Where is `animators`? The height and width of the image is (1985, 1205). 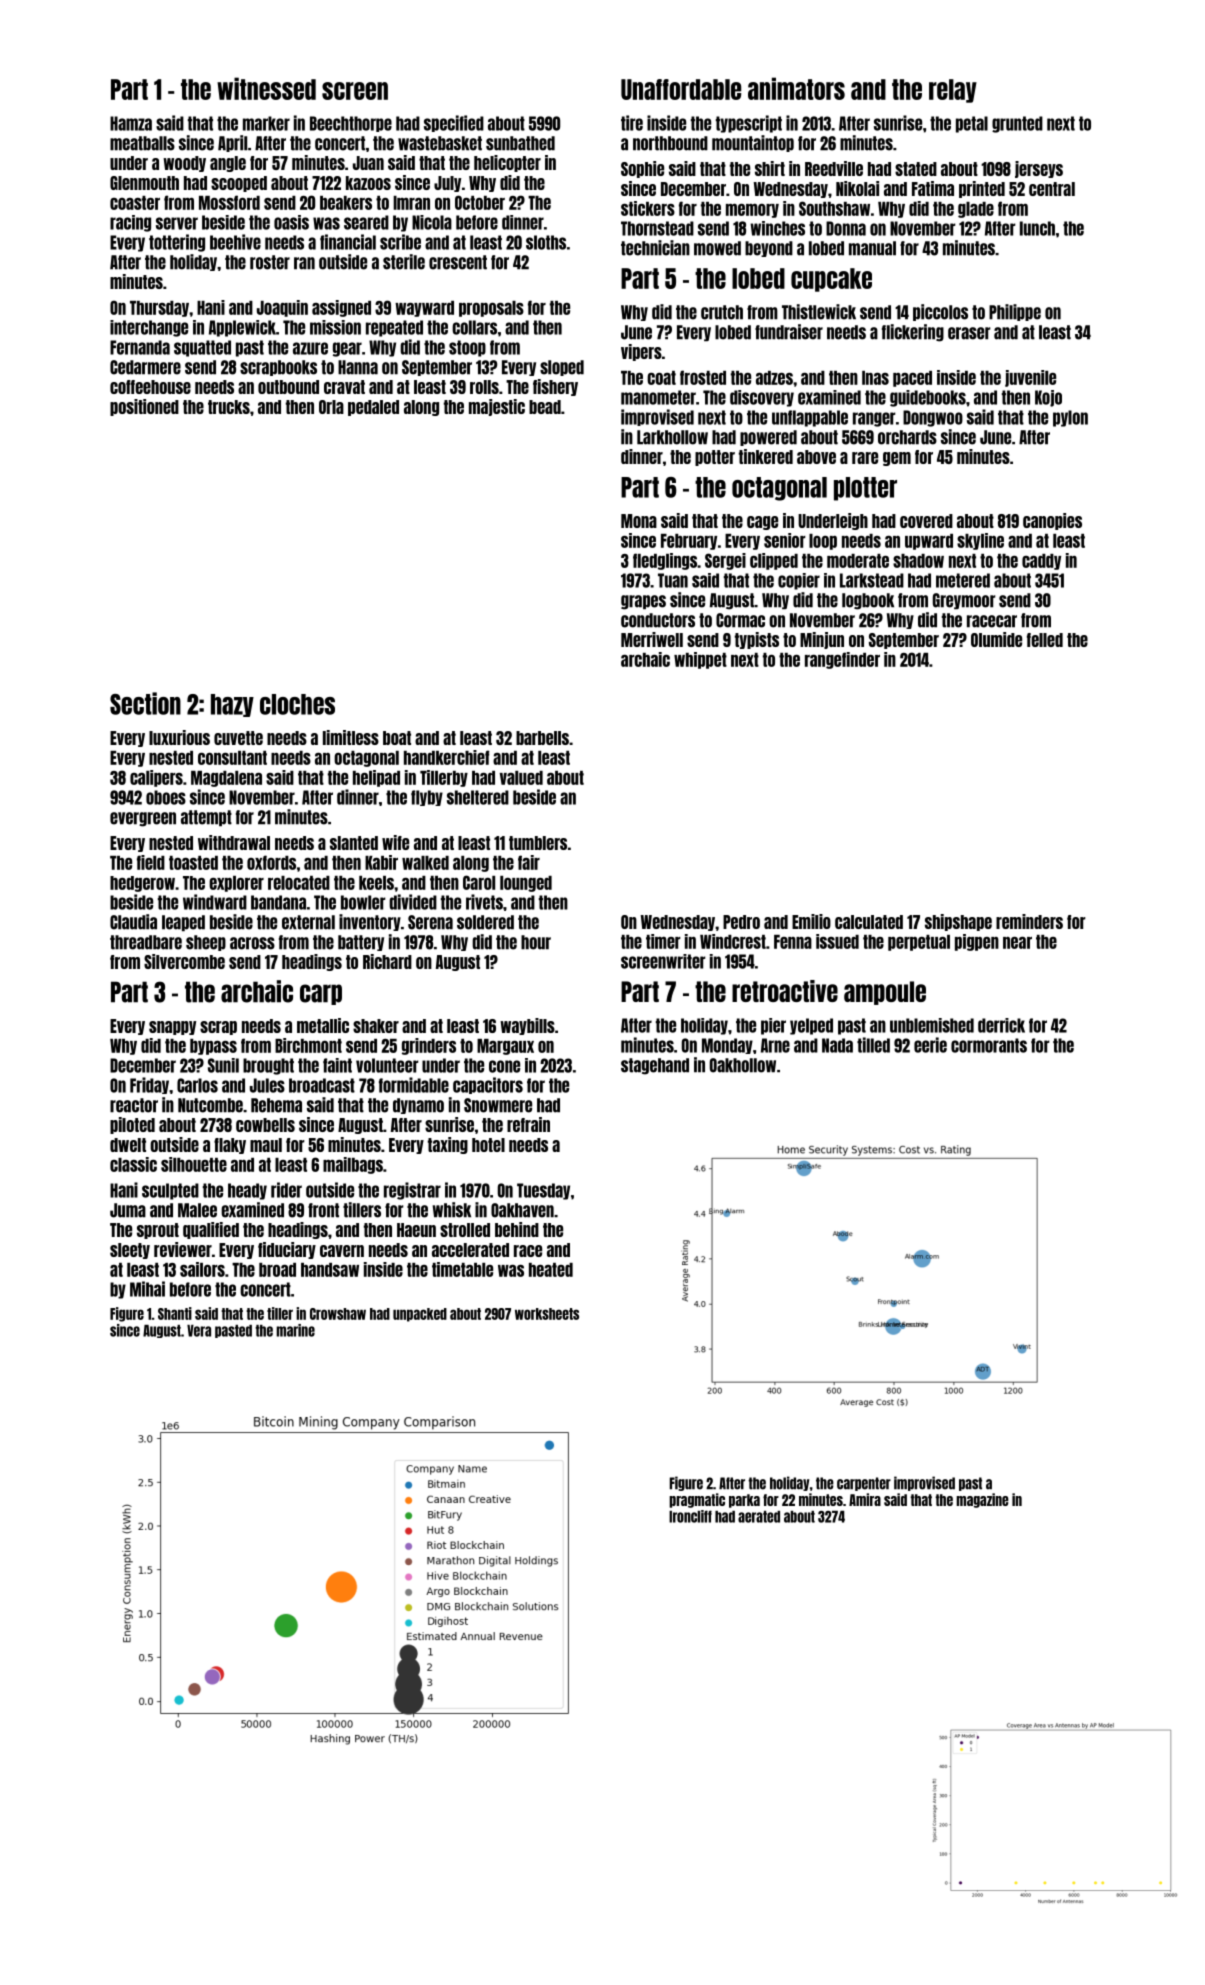
animators is located at coordinates (796, 88).
